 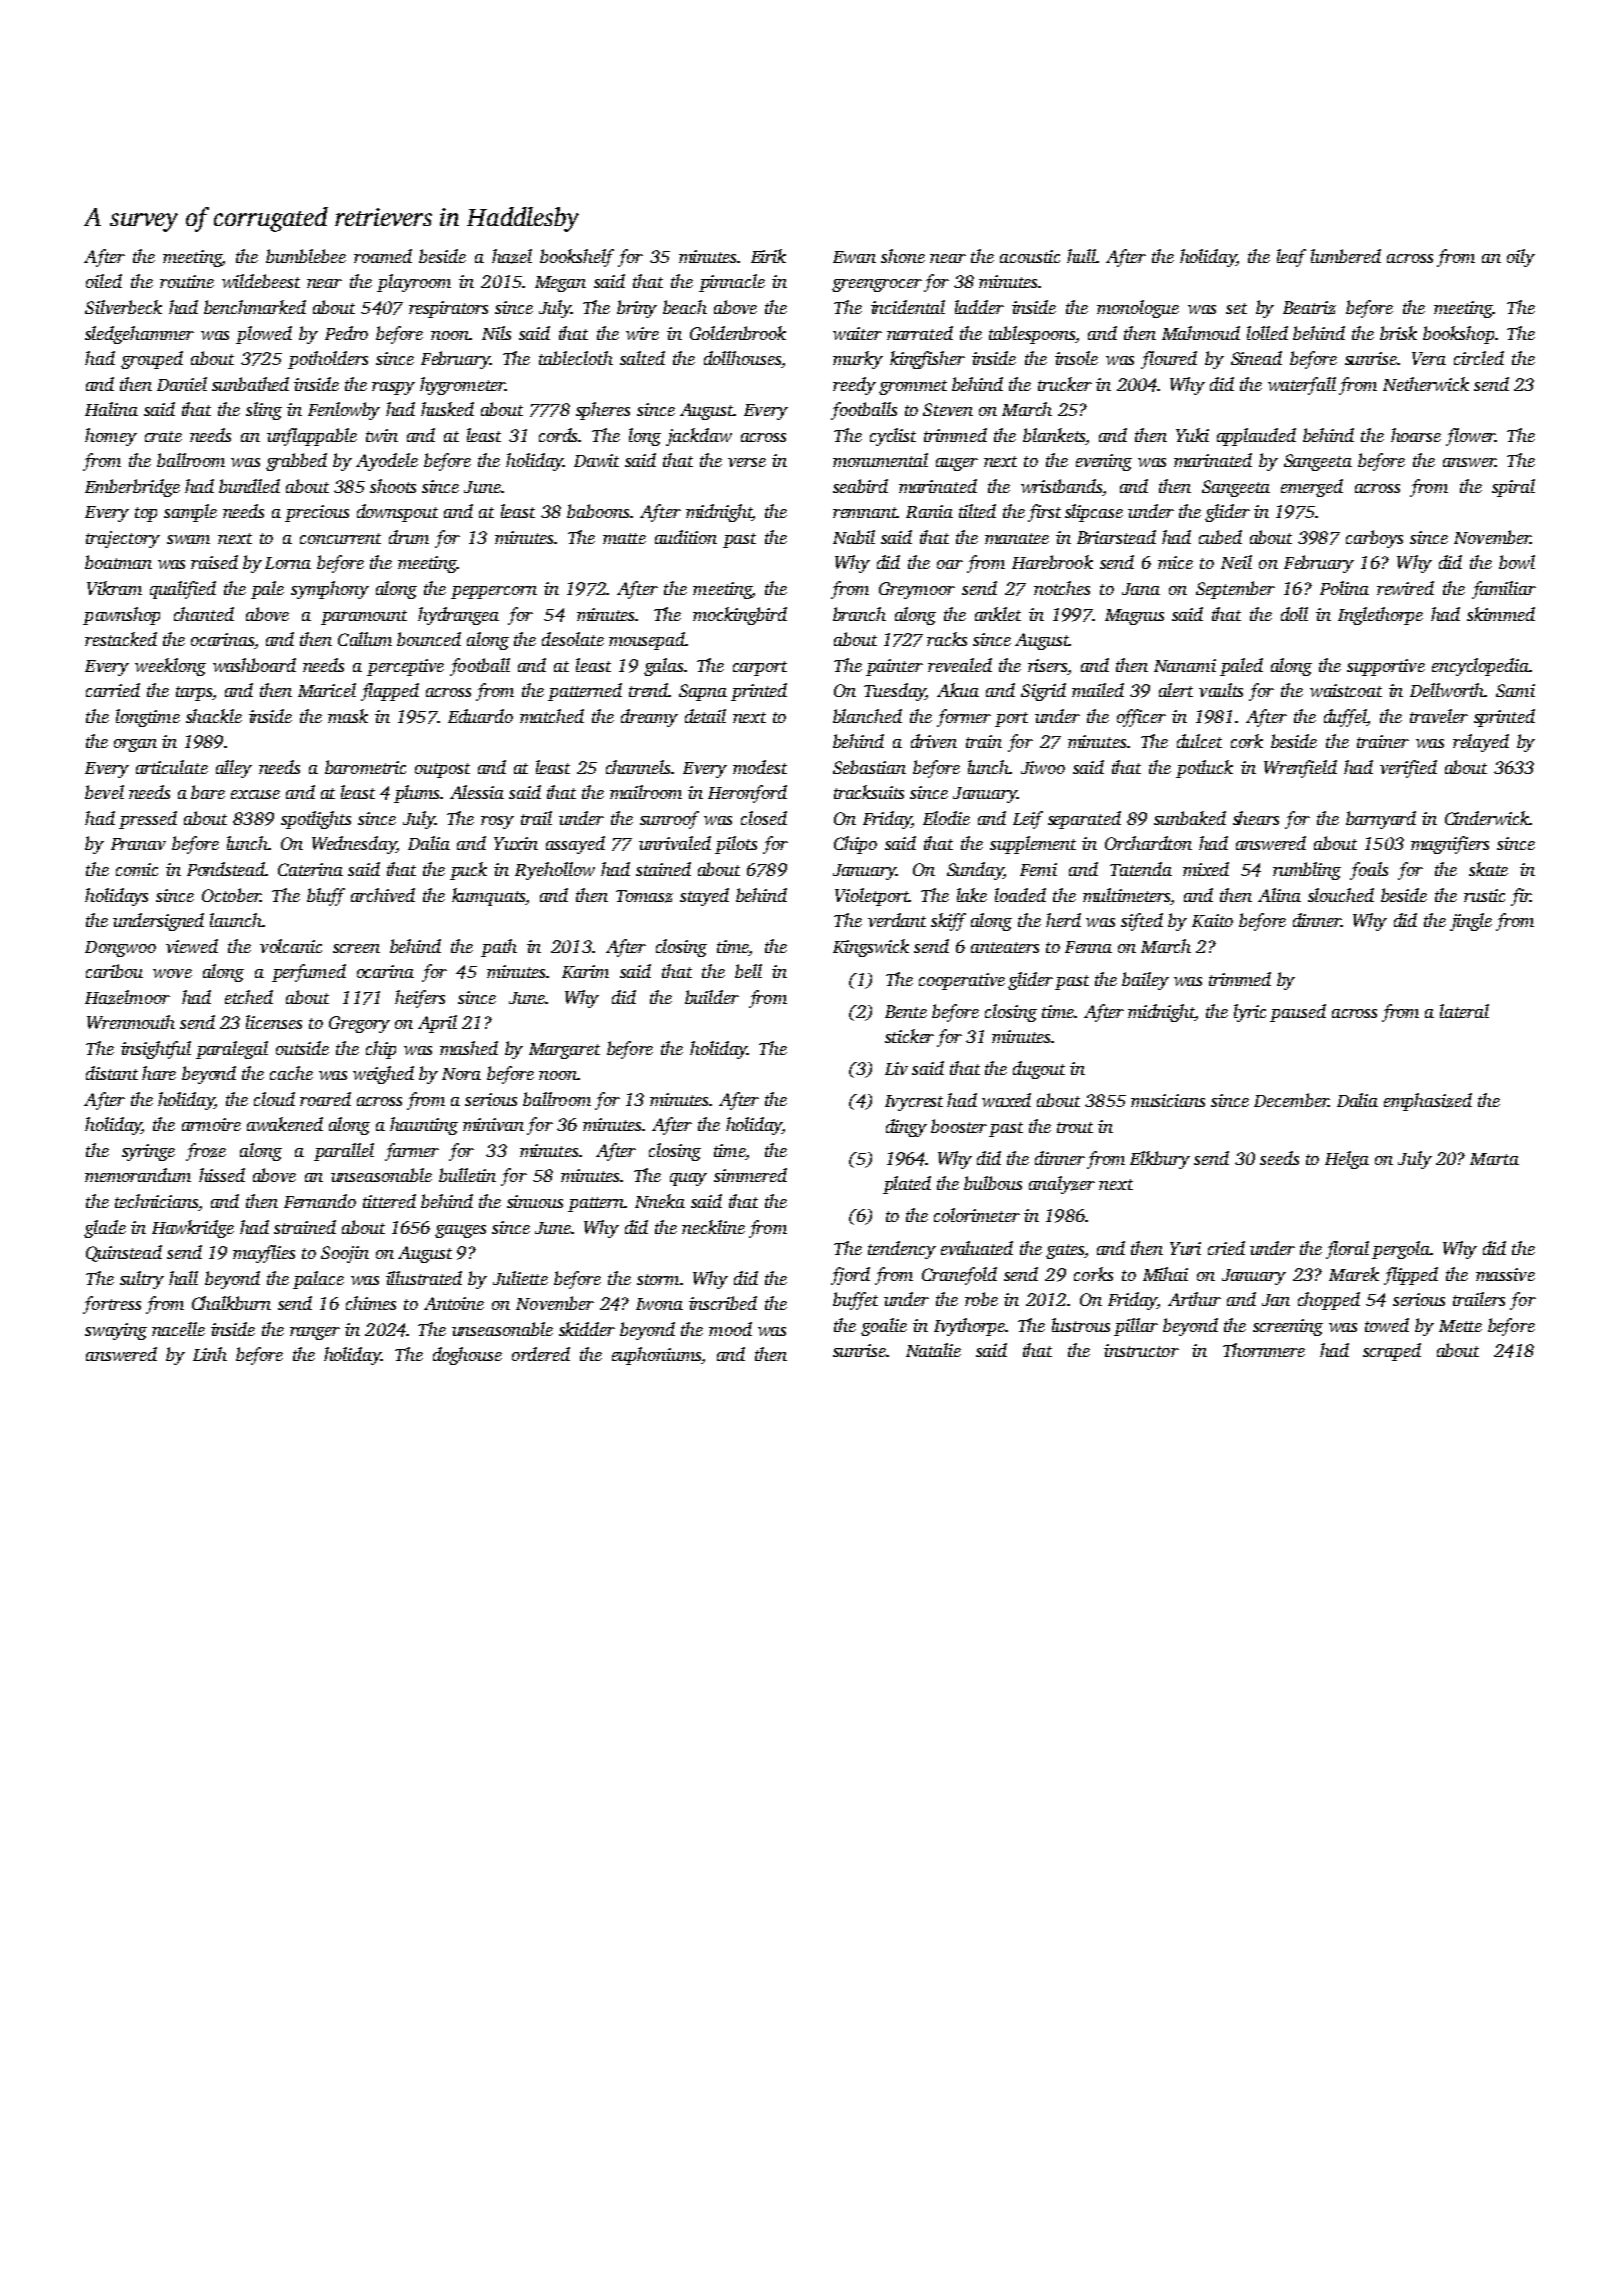 I want to click on Helga, so click(x=1347, y=1160).
